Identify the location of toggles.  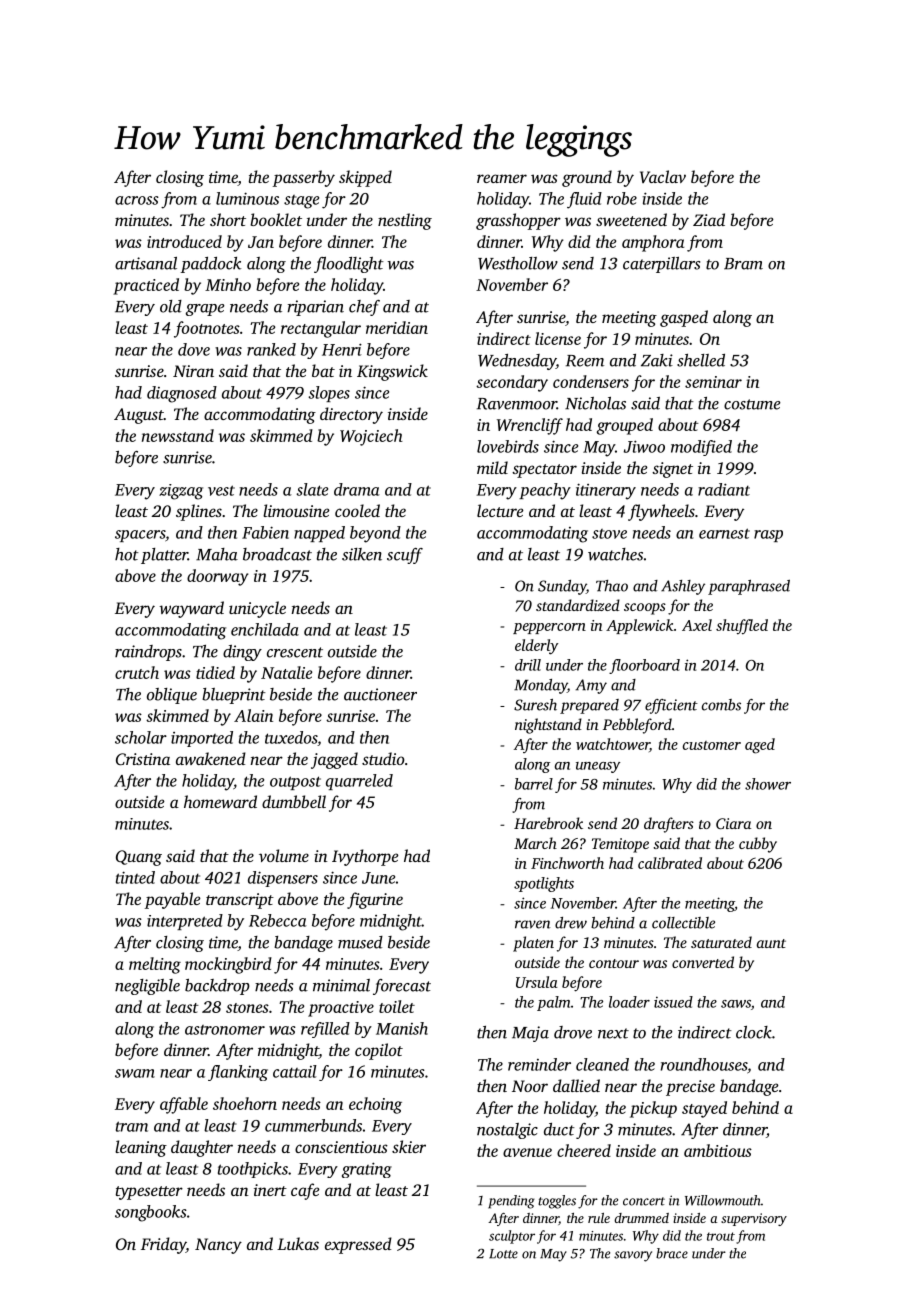
(557, 1202).
